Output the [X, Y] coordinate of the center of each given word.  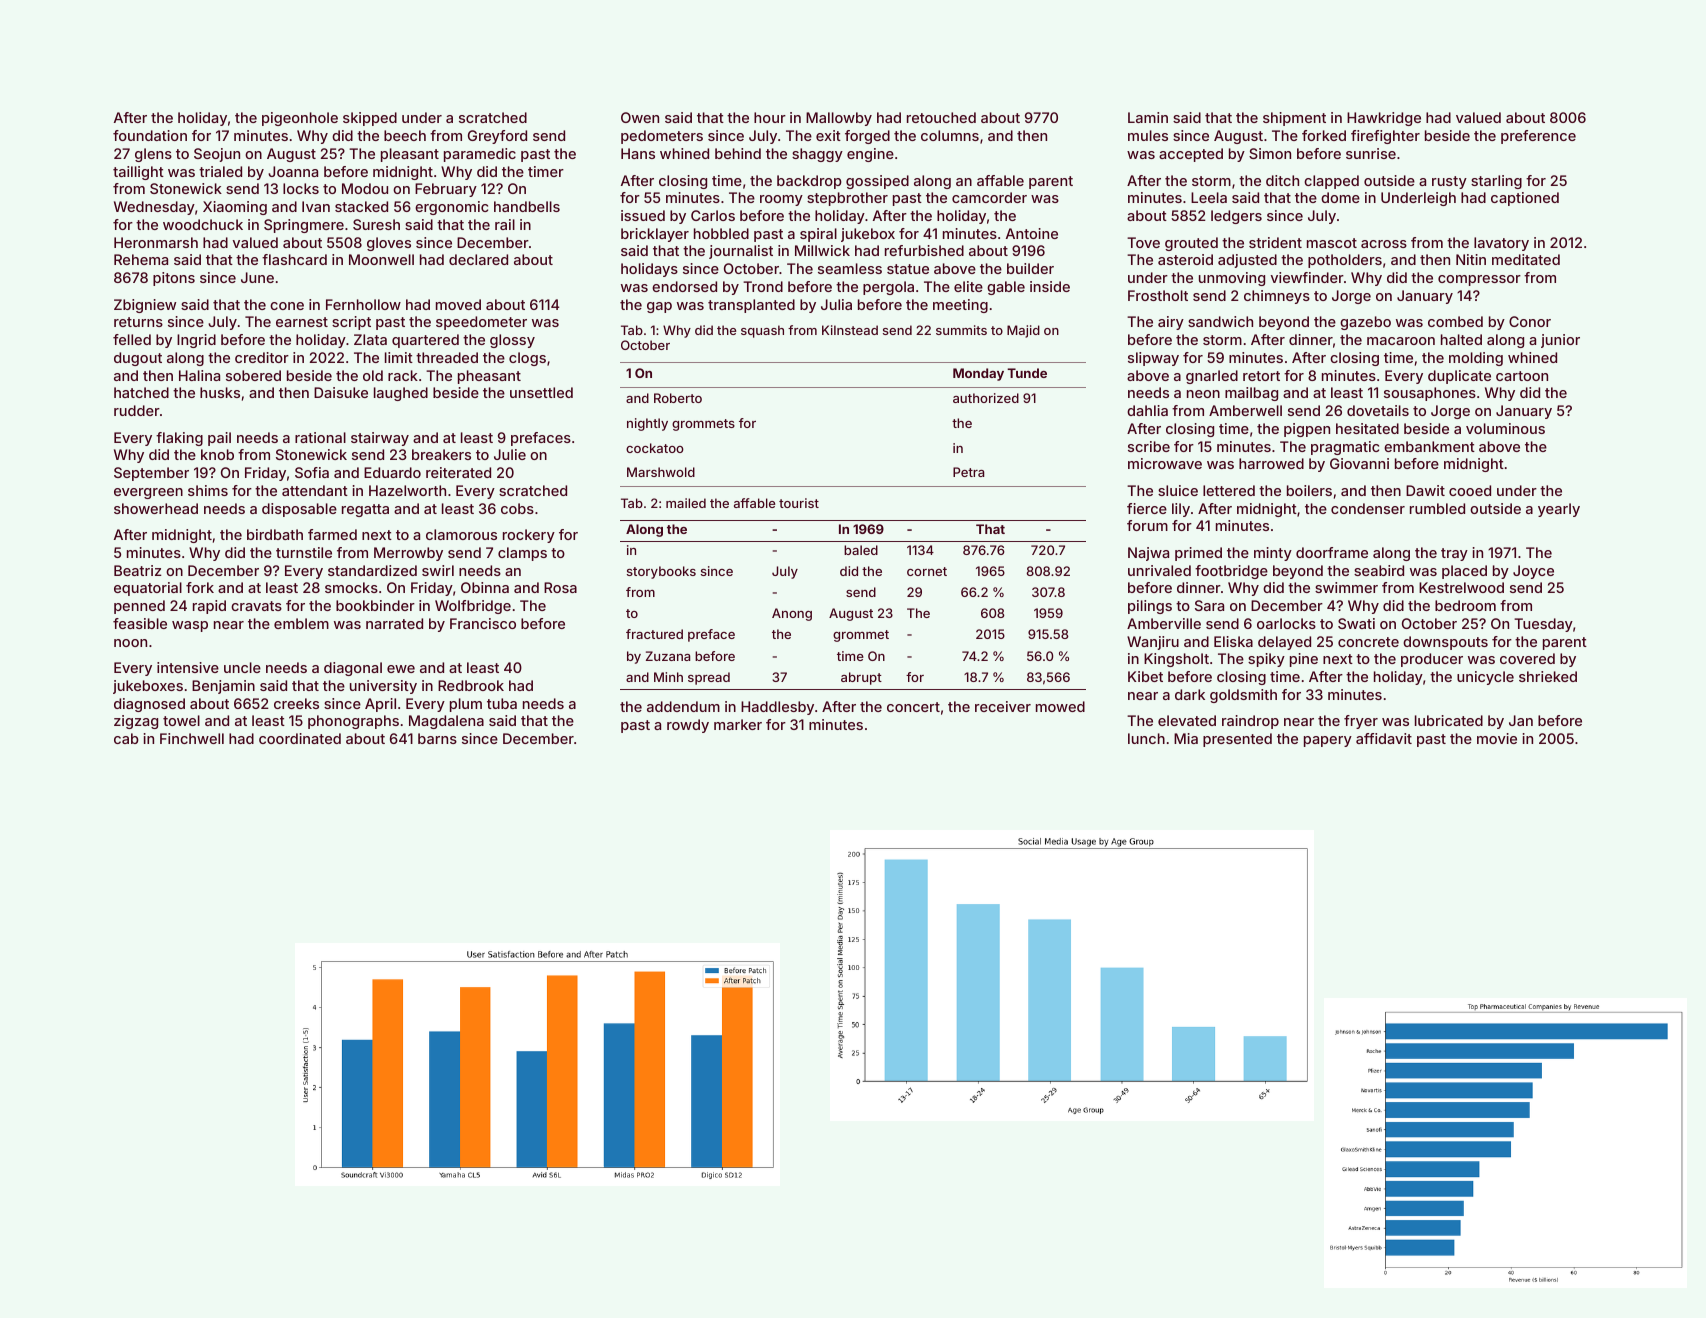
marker [738, 724]
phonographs [353, 722]
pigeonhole [300, 119]
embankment [1429, 446]
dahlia [1147, 410]
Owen [640, 117]
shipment [1294, 119]
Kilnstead [850, 330]
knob [217, 454]
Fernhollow [363, 304]
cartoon [1522, 376]
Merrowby [408, 554]
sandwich [1220, 321]
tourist [799, 503]
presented [1237, 740]
